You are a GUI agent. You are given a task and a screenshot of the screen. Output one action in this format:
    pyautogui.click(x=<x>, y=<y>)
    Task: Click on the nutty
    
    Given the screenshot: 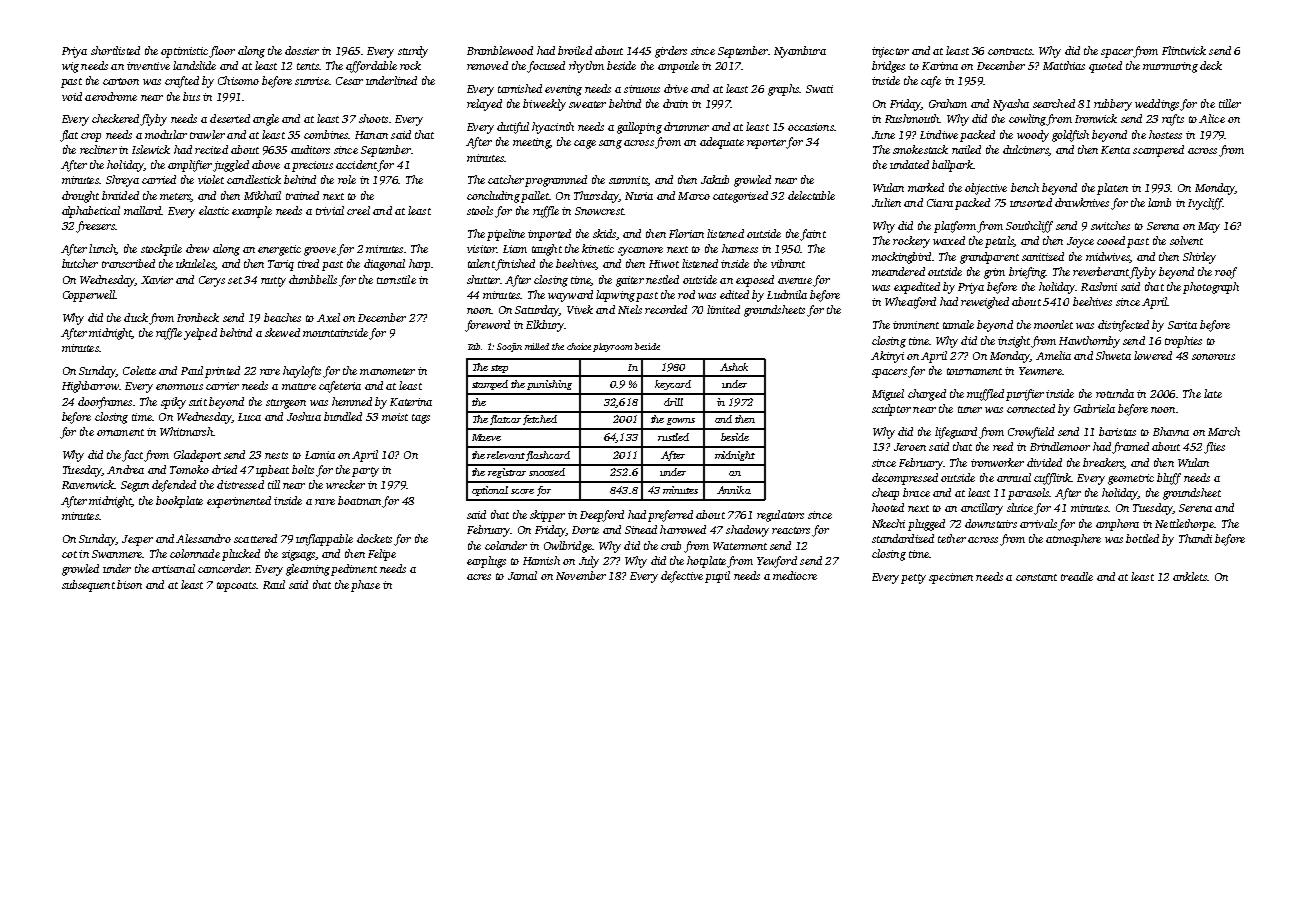 What is the action you would take?
    pyautogui.click(x=273, y=282)
